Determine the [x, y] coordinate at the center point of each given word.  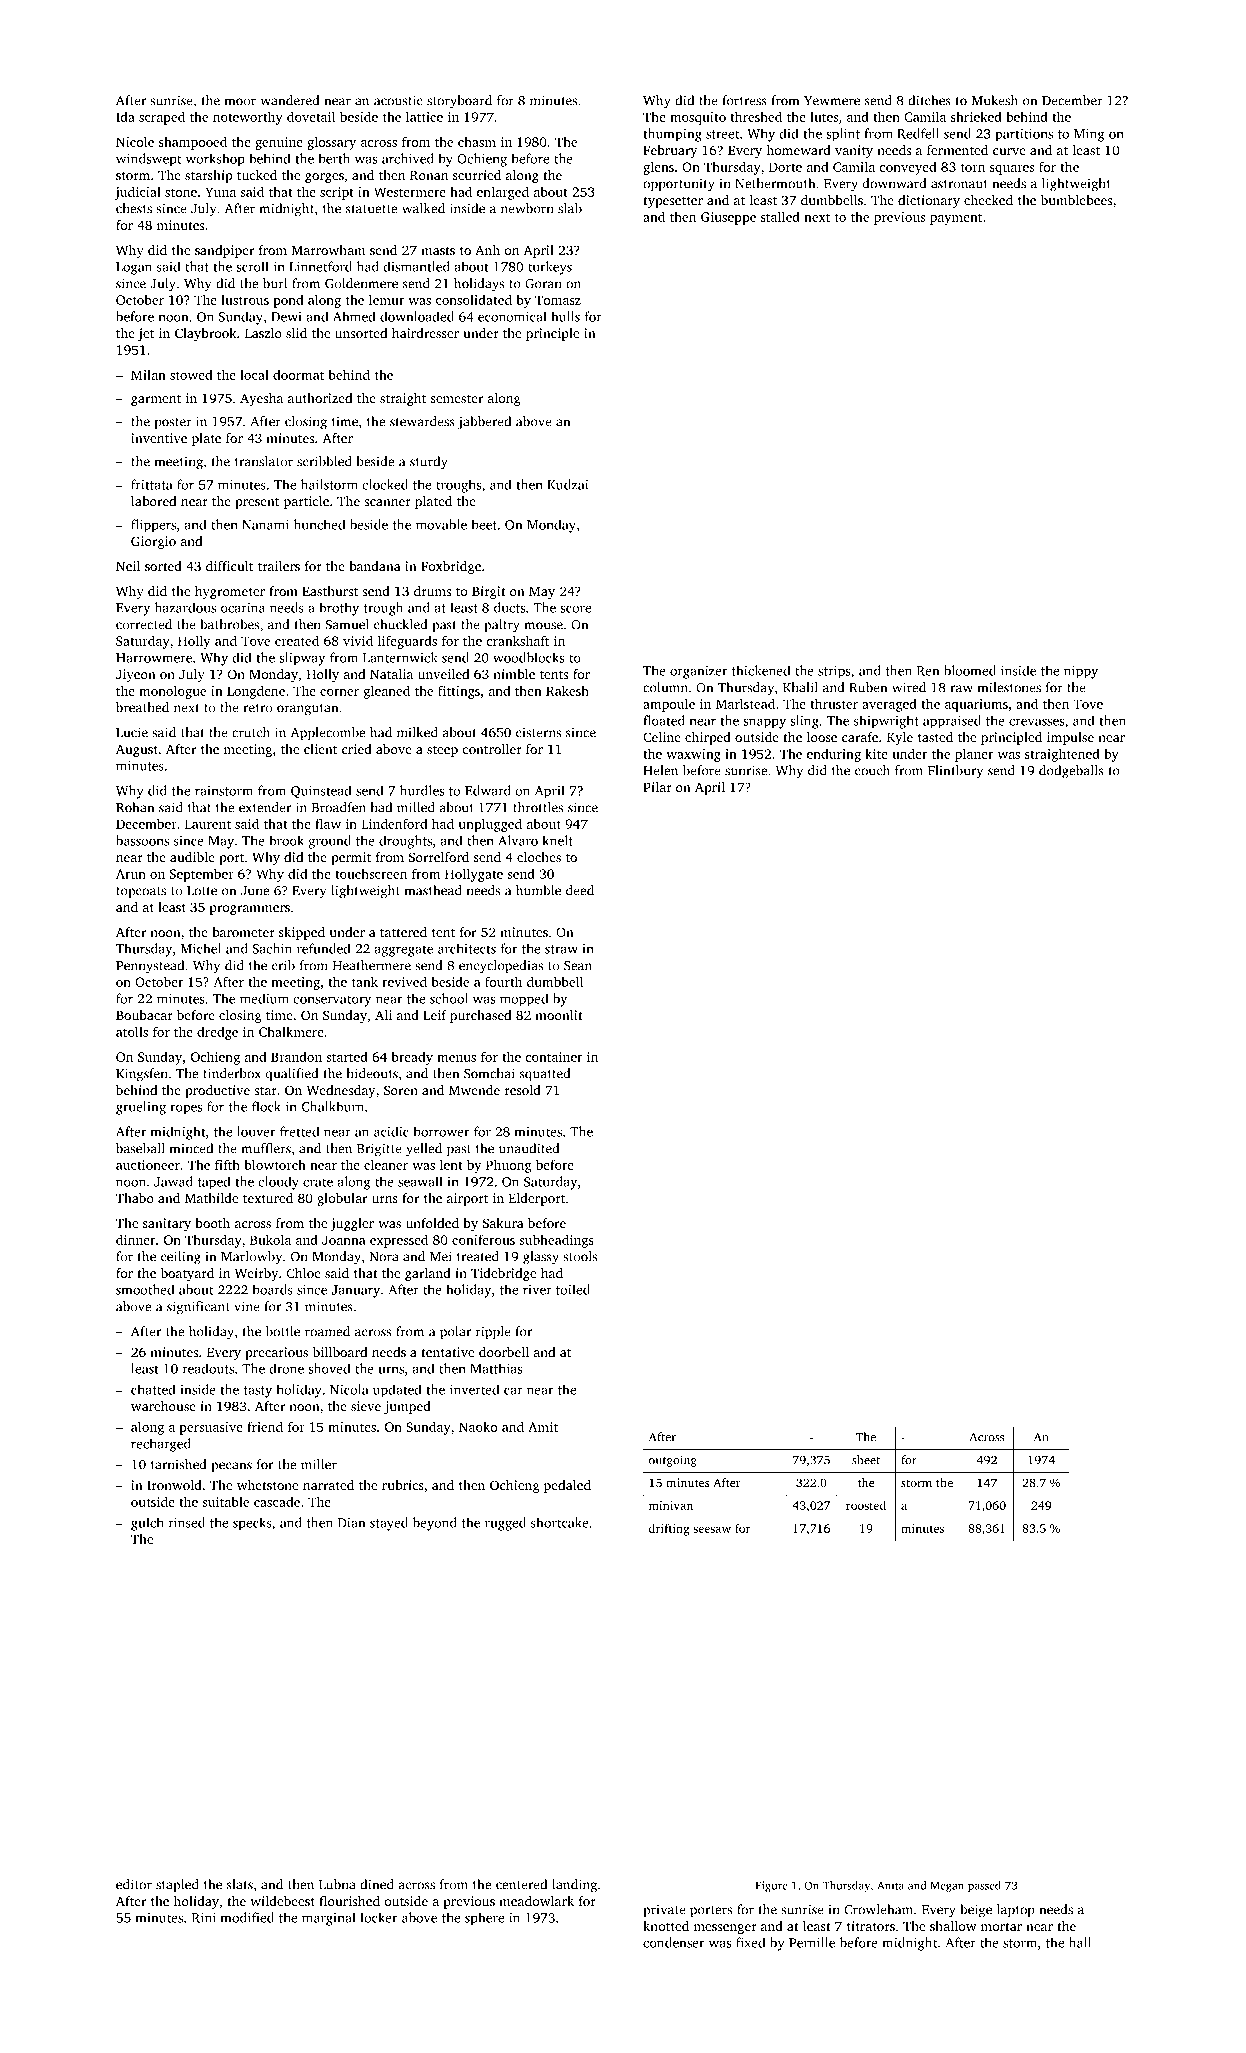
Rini [204, 1918]
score [575, 609]
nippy [1081, 672]
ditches [929, 100]
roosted [866, 1505]
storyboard [459, 102]
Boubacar [144, 1015]
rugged [505, 1524]
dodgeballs [1071, 772]
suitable [225, 1501]
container [553, 1057]
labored [153, 501]
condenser [673, 1942]
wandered [290, 100]
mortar [1001, 1927]
